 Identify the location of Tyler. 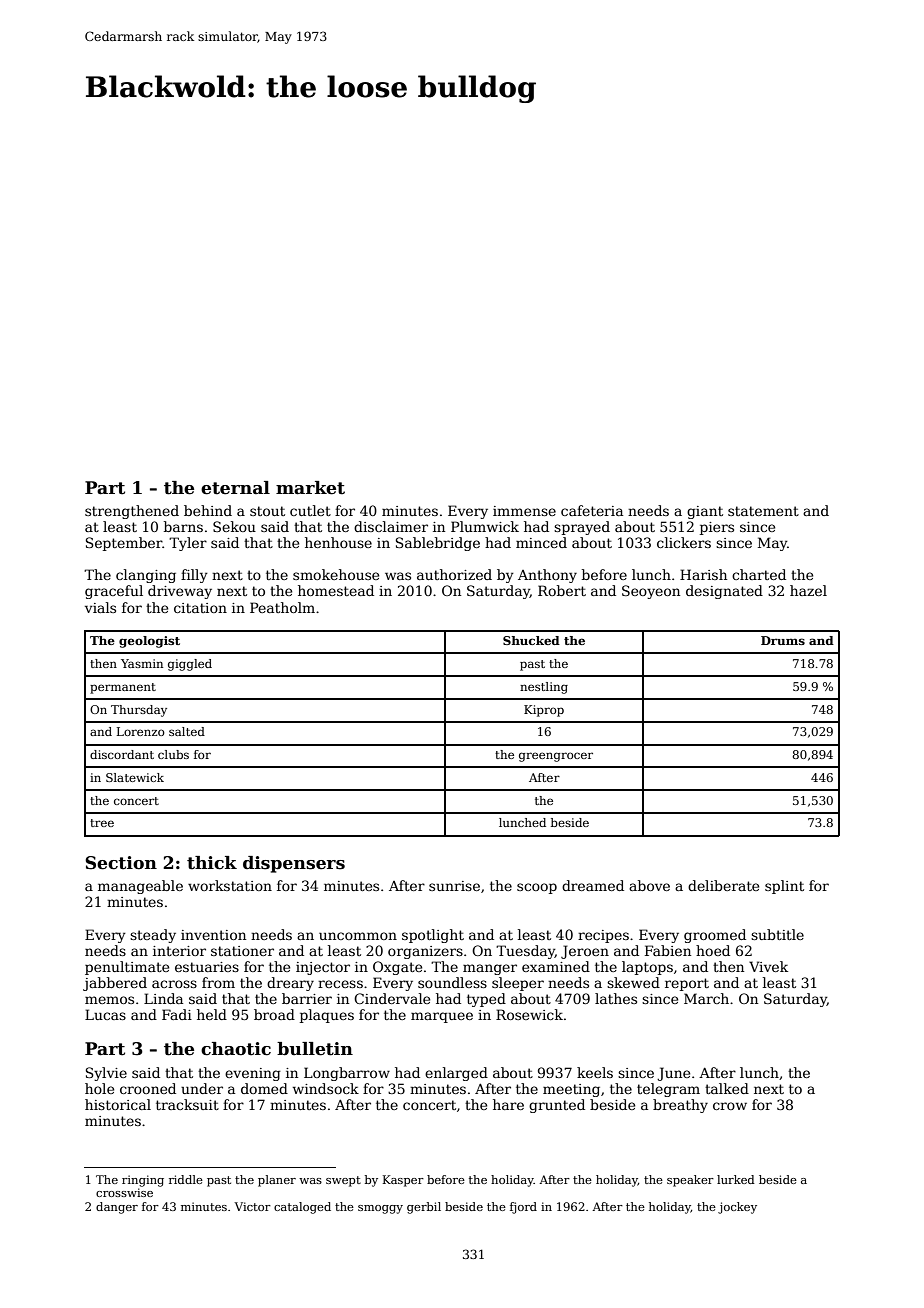
(188, 544).
